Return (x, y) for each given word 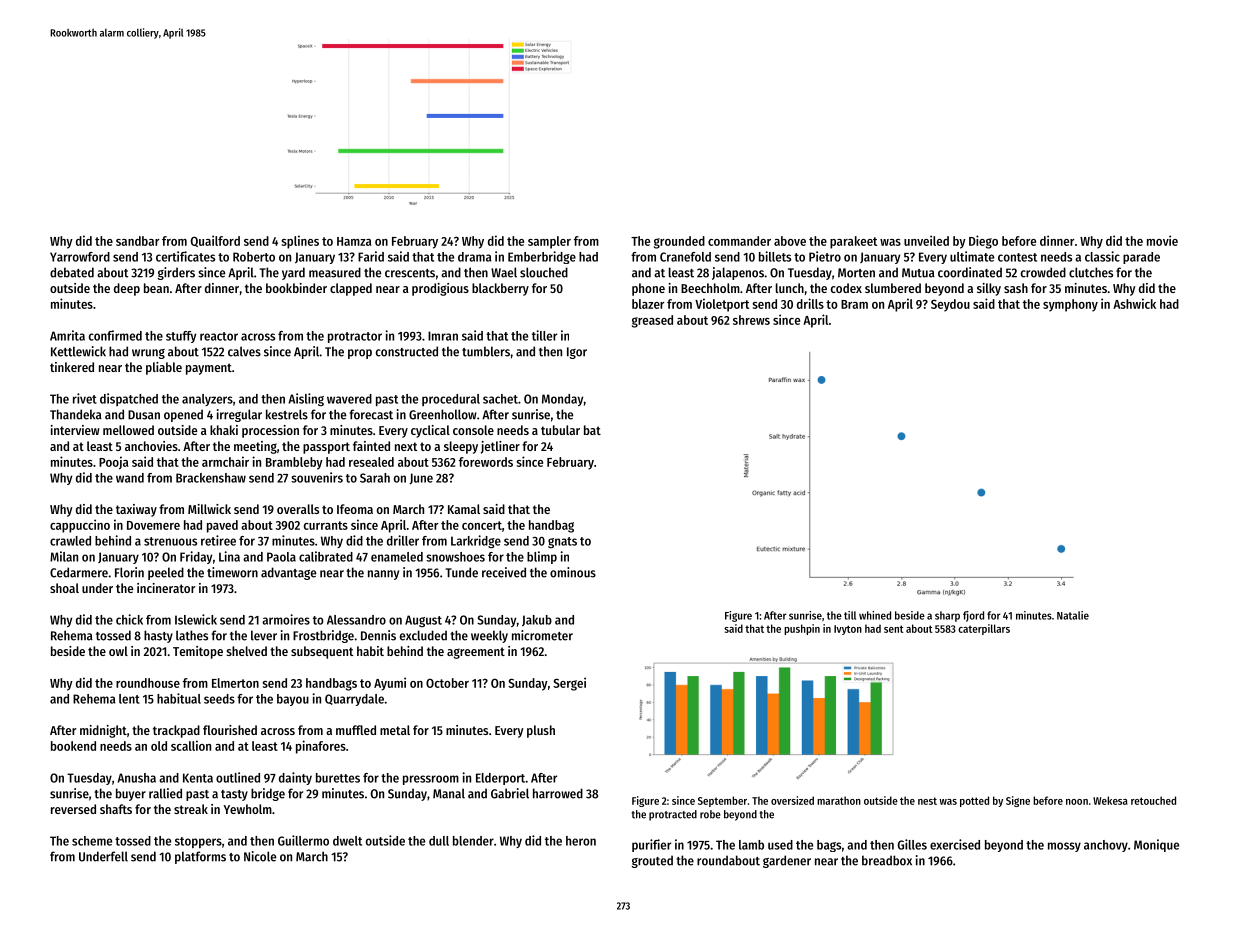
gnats (562, 542)
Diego (983, 242)
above (790, 241)
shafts (116, 809)
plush (541, 731)
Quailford (215, 241)
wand (130, 478)
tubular (560, 430)
